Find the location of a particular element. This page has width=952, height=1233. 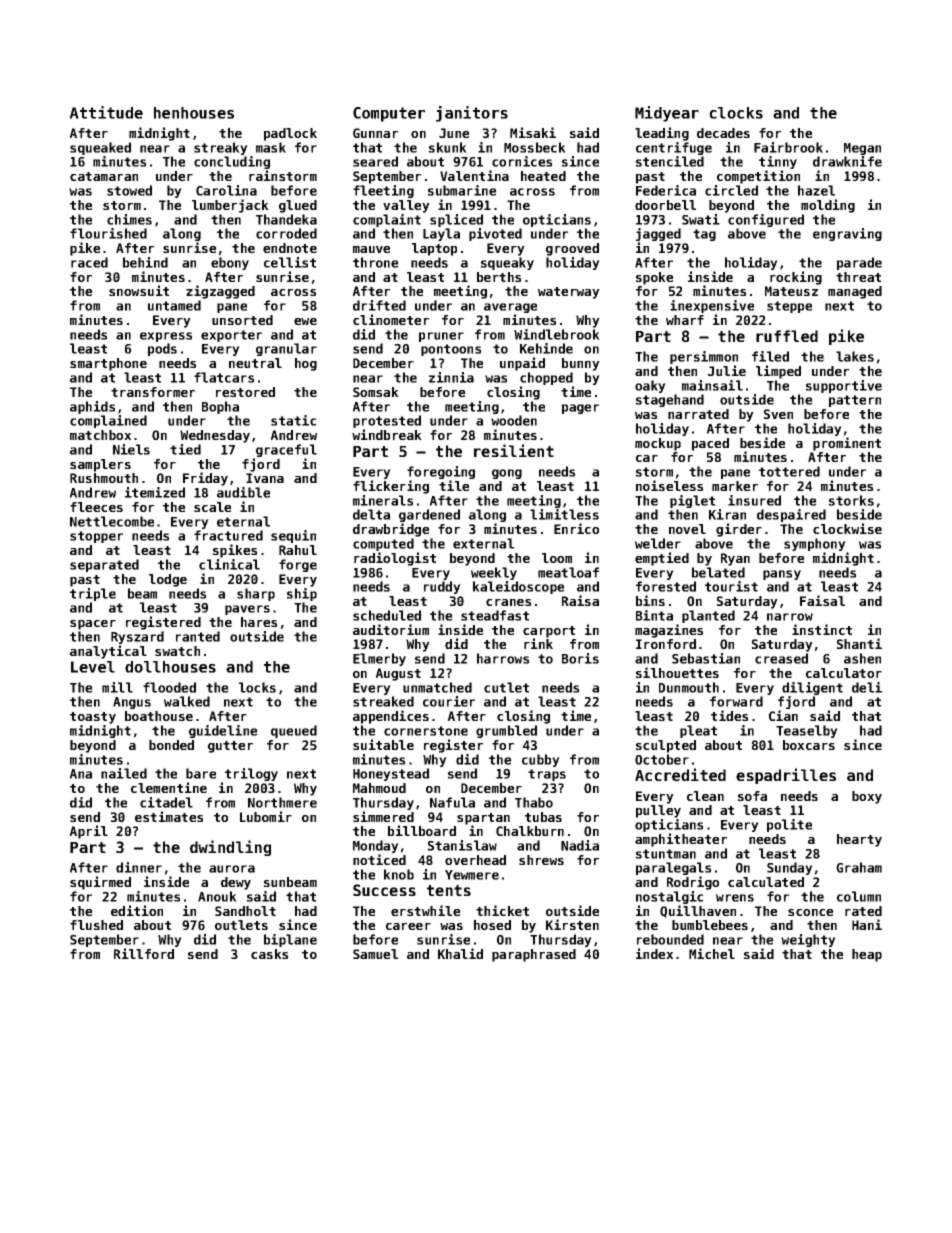

Friday is located at coordinates (205, 479).
